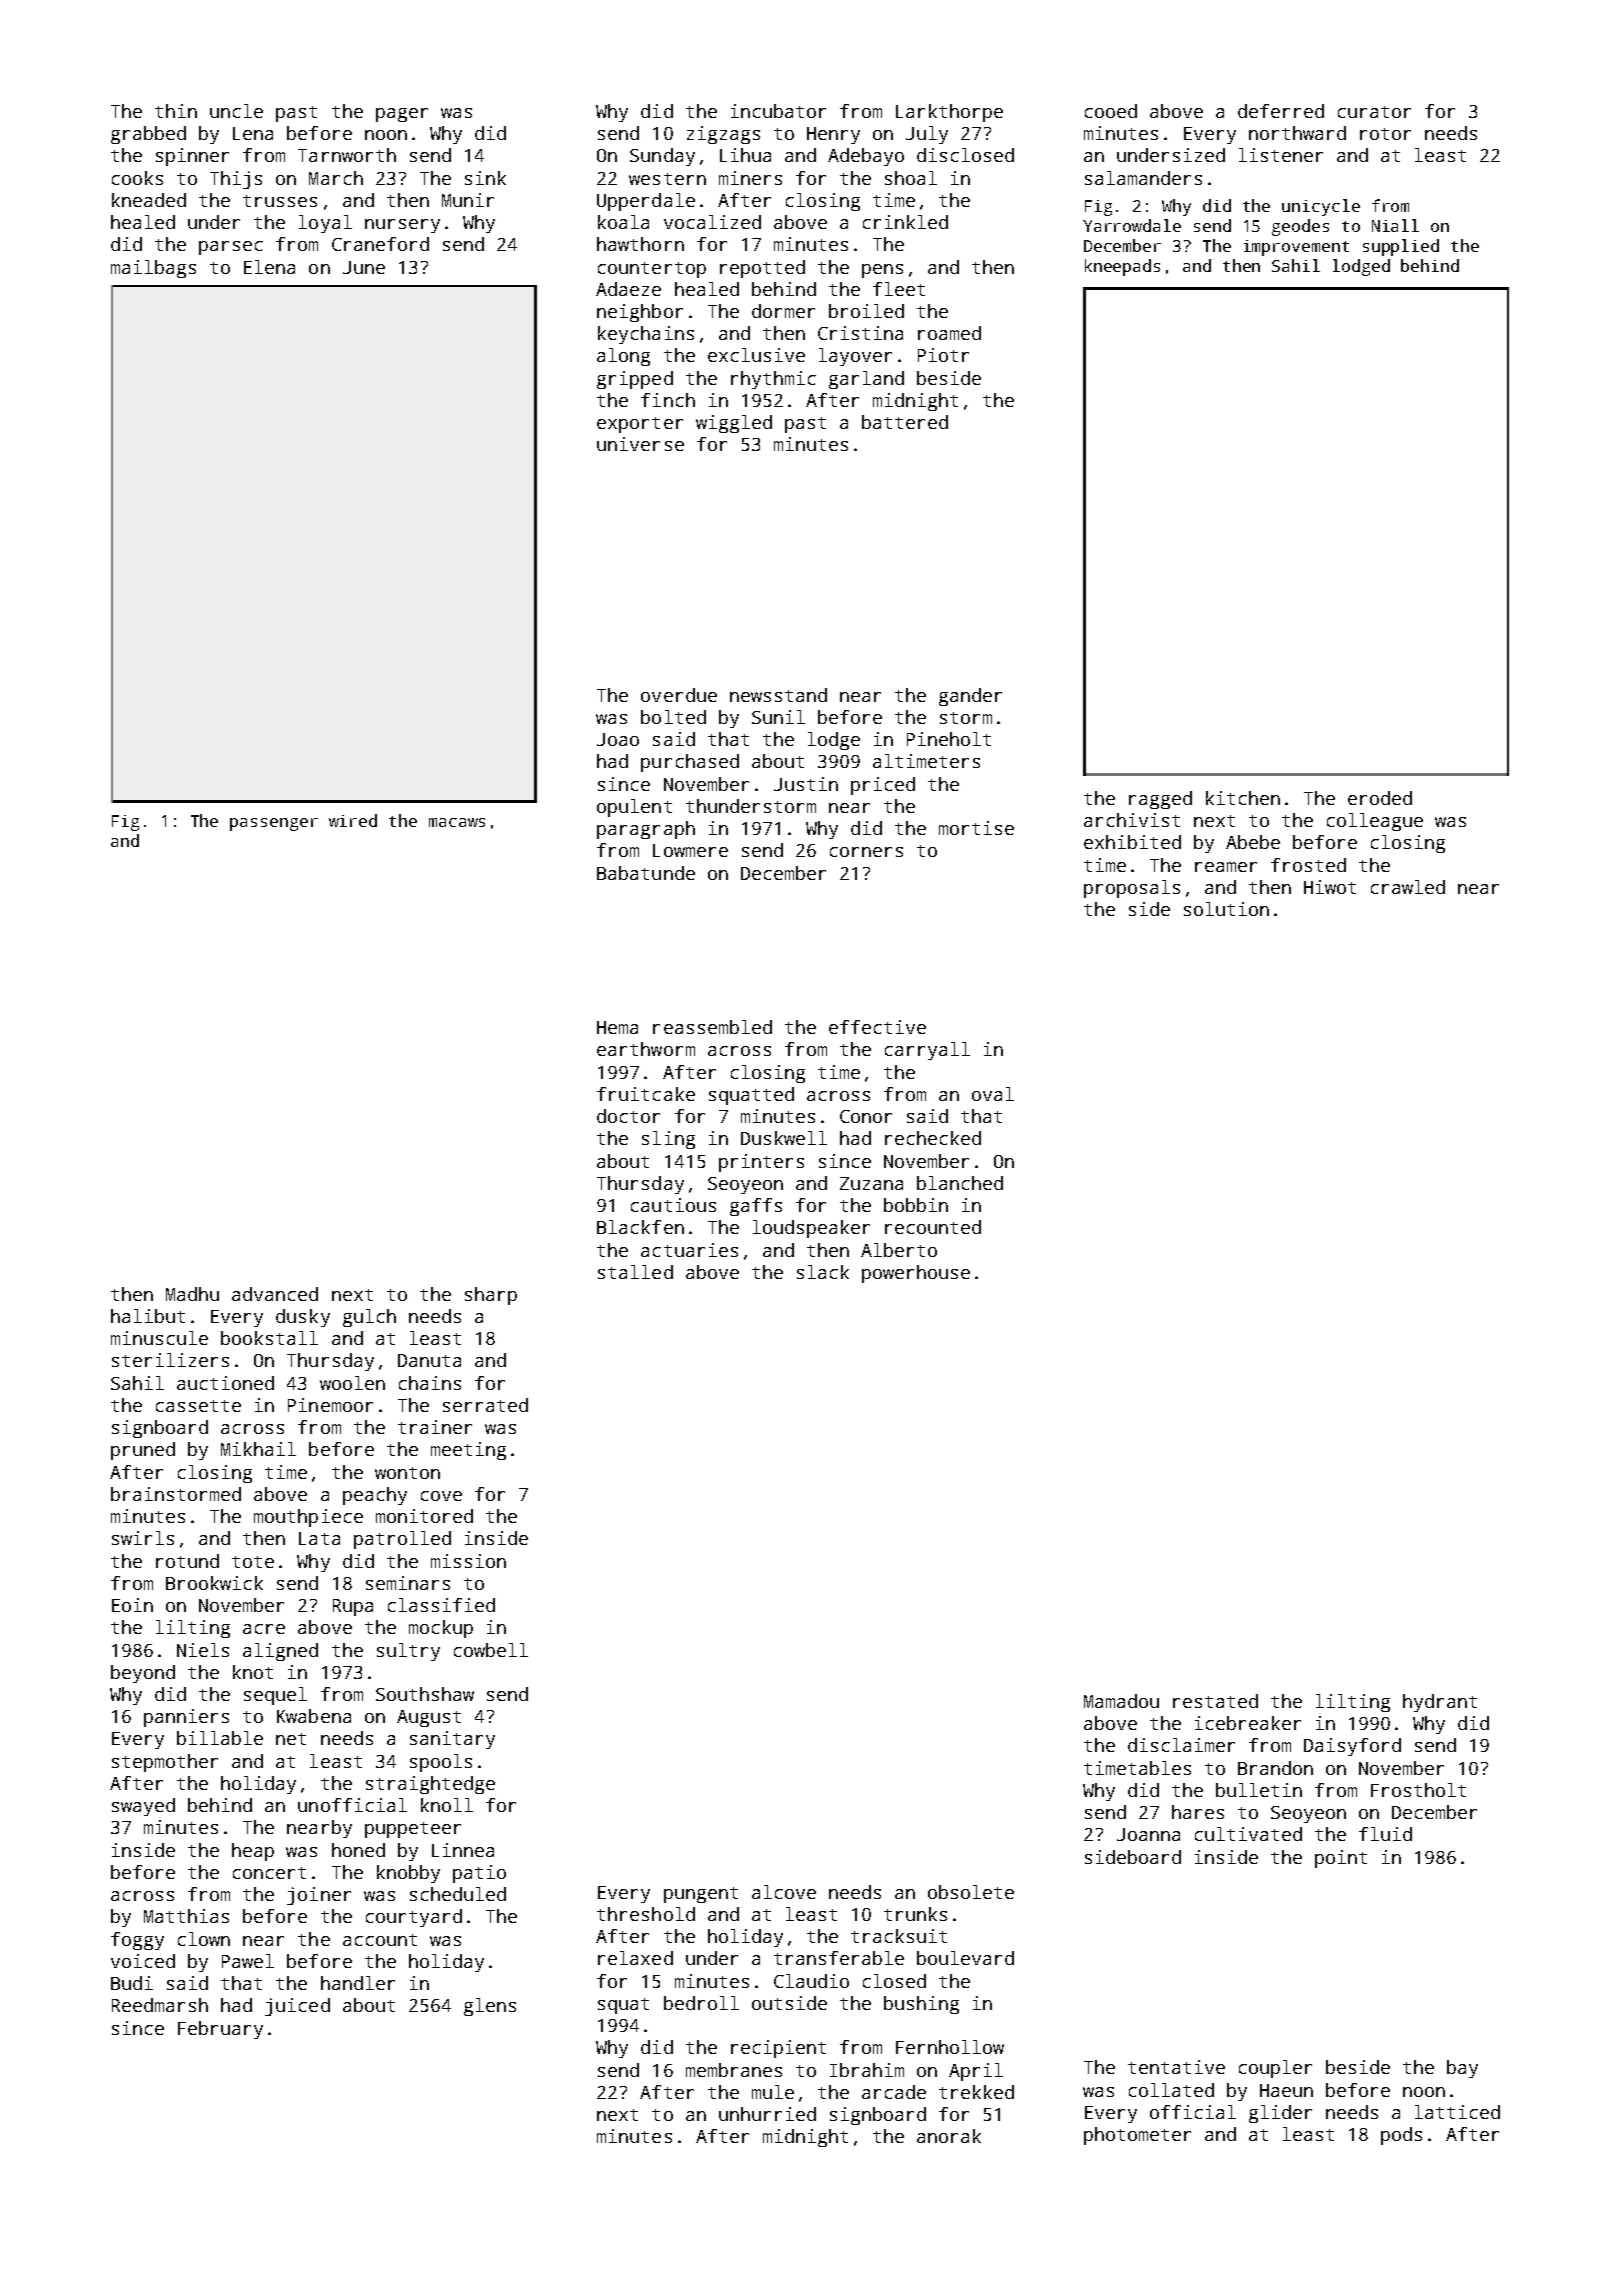 The width and height of the screenshot is (1620, 2292). Describe the element at coordinates (258, 1449) in the screenshot. I see `Mikhail` at that location.
